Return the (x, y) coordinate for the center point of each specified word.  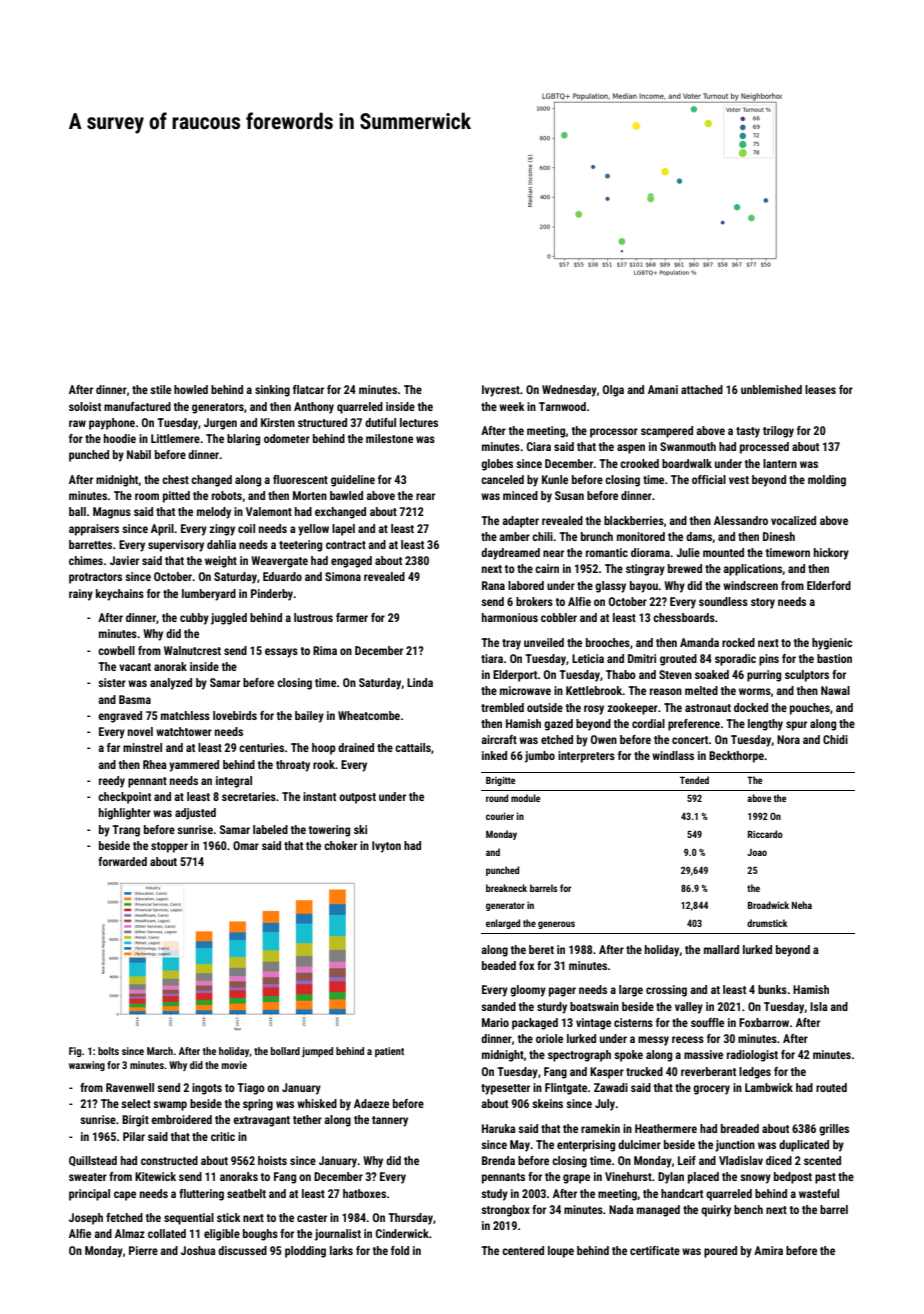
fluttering (201, 1195)
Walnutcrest (192, 650)
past (825, 1178)
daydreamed (510, 554)
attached (702, 389)
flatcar (308, 389)
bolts (108, 1051)
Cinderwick (402, 1233)
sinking (272, 391)
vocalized (793, 520)
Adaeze (371, 1103)
